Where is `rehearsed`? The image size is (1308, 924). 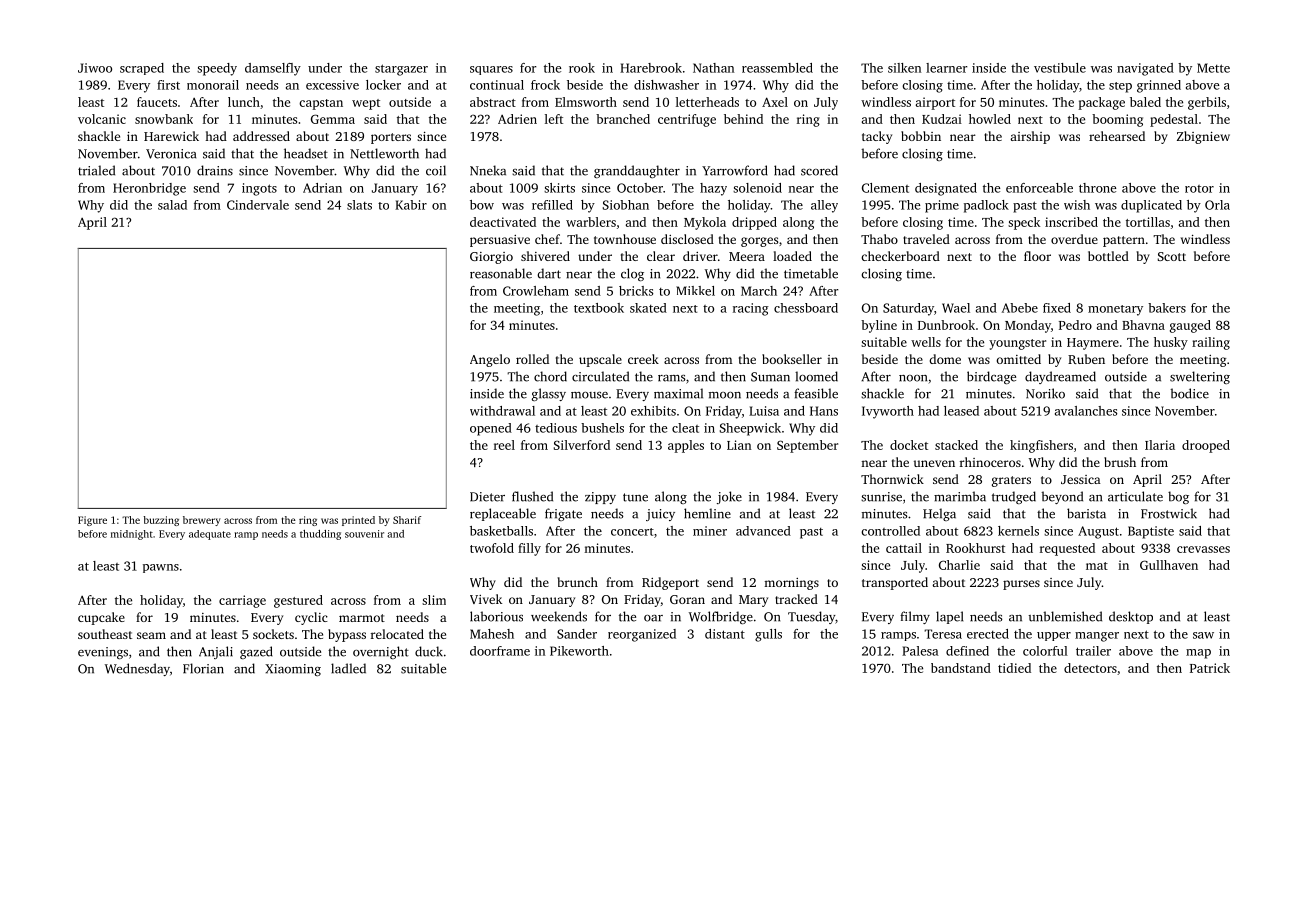 rehearsed is located at coordinates (1117, 136).
